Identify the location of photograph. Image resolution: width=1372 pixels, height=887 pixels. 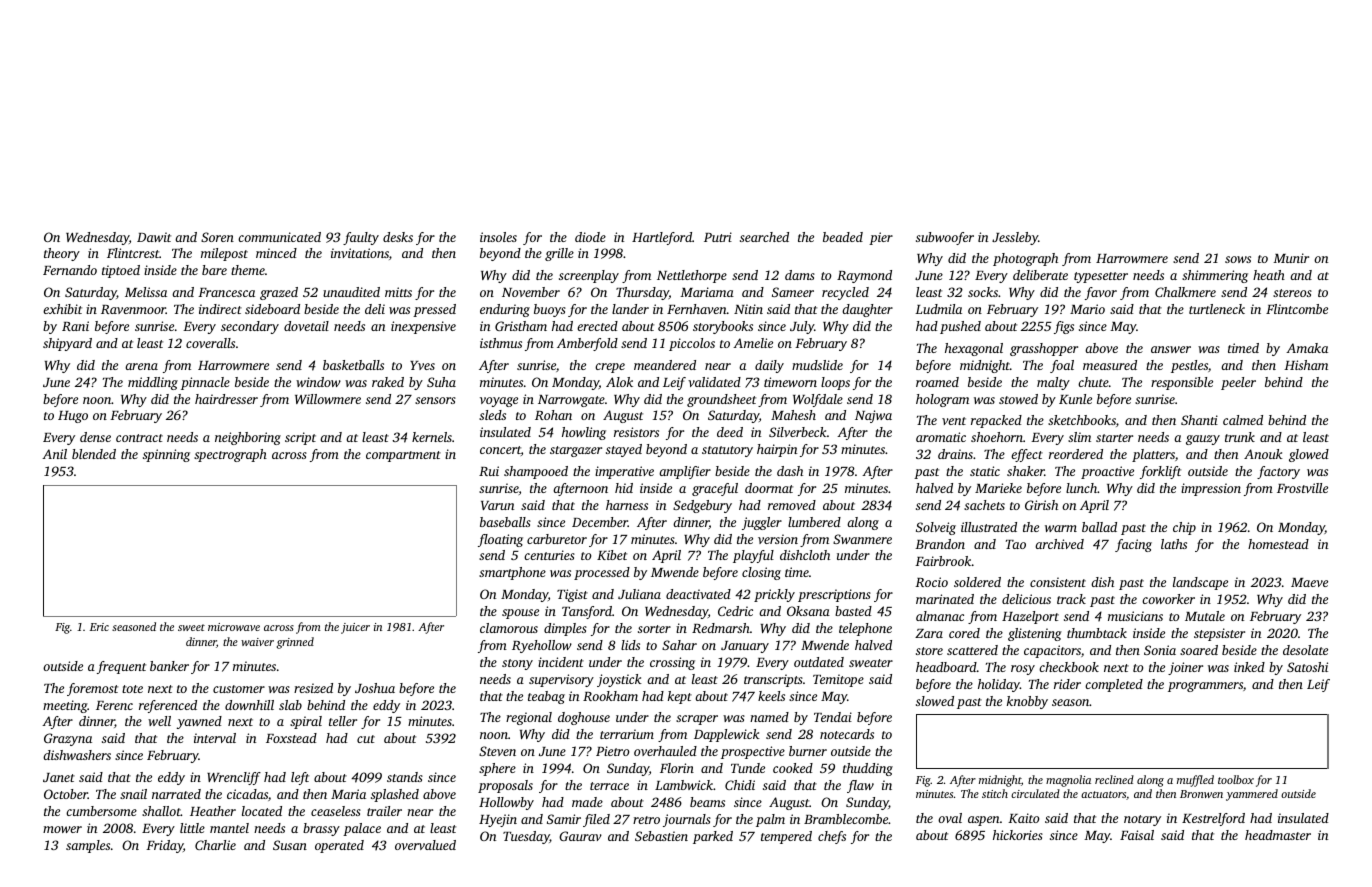
(1025, 259).
